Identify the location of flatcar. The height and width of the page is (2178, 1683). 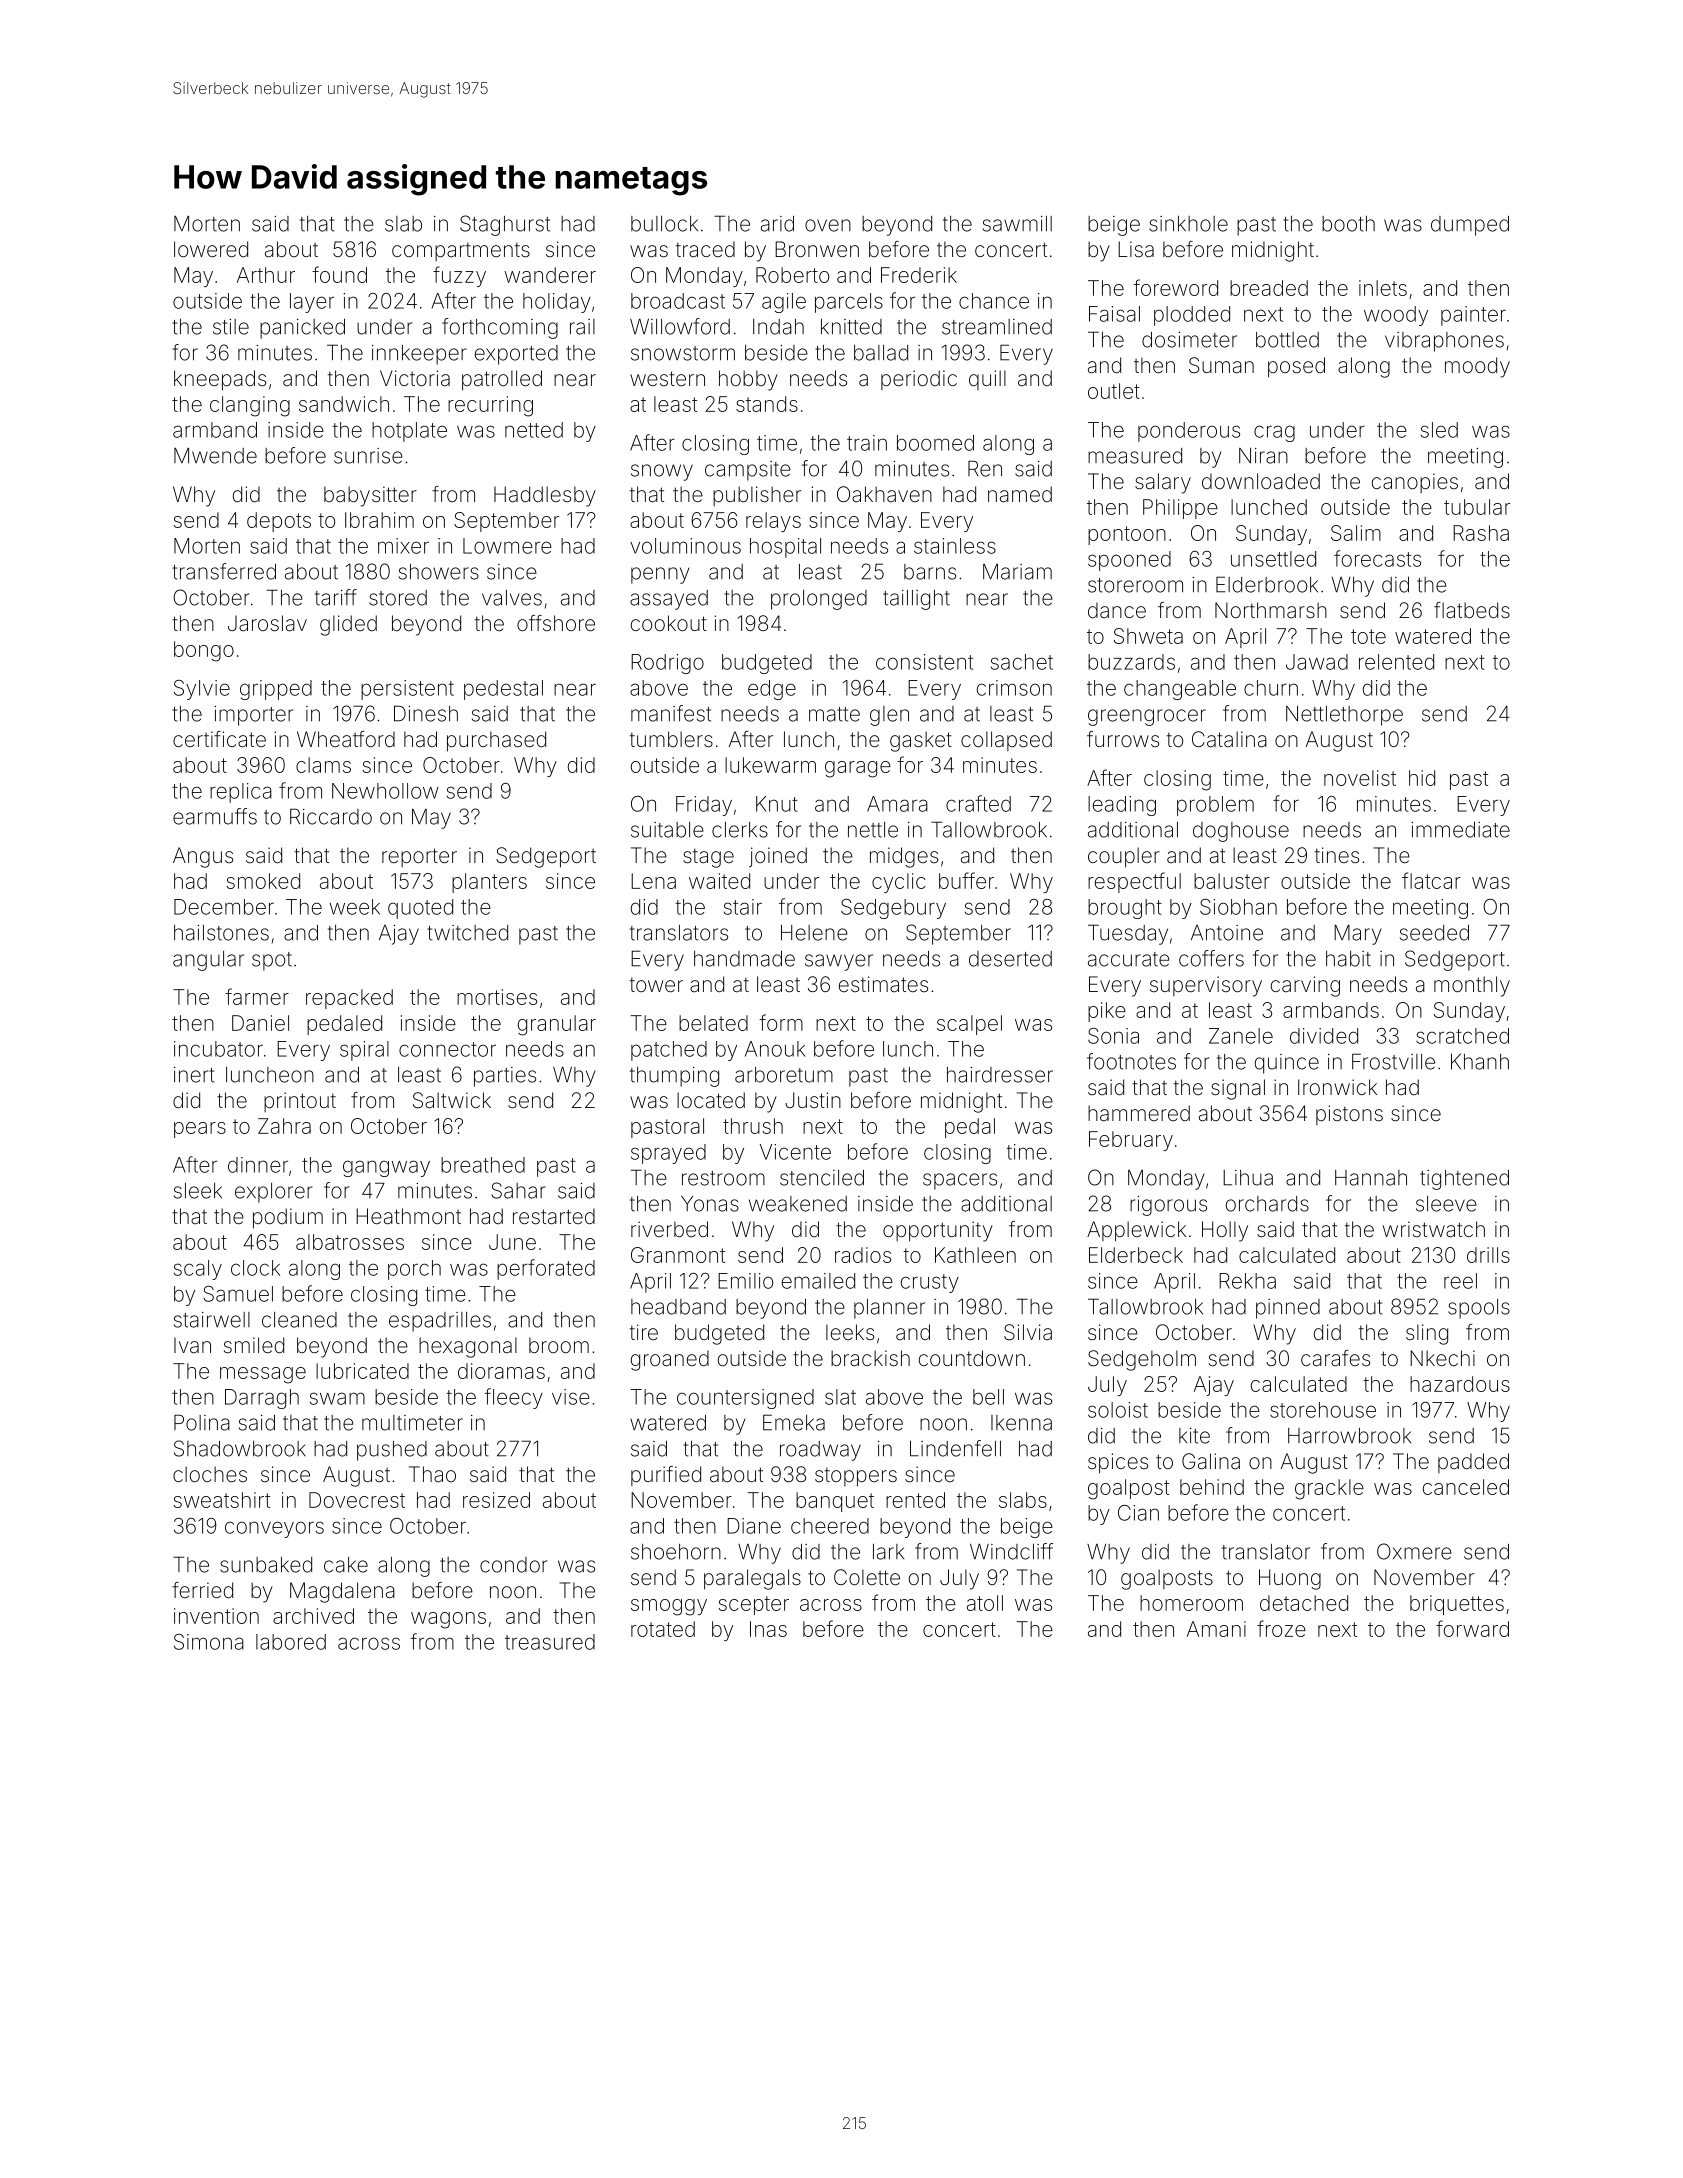
(1431, 880).
